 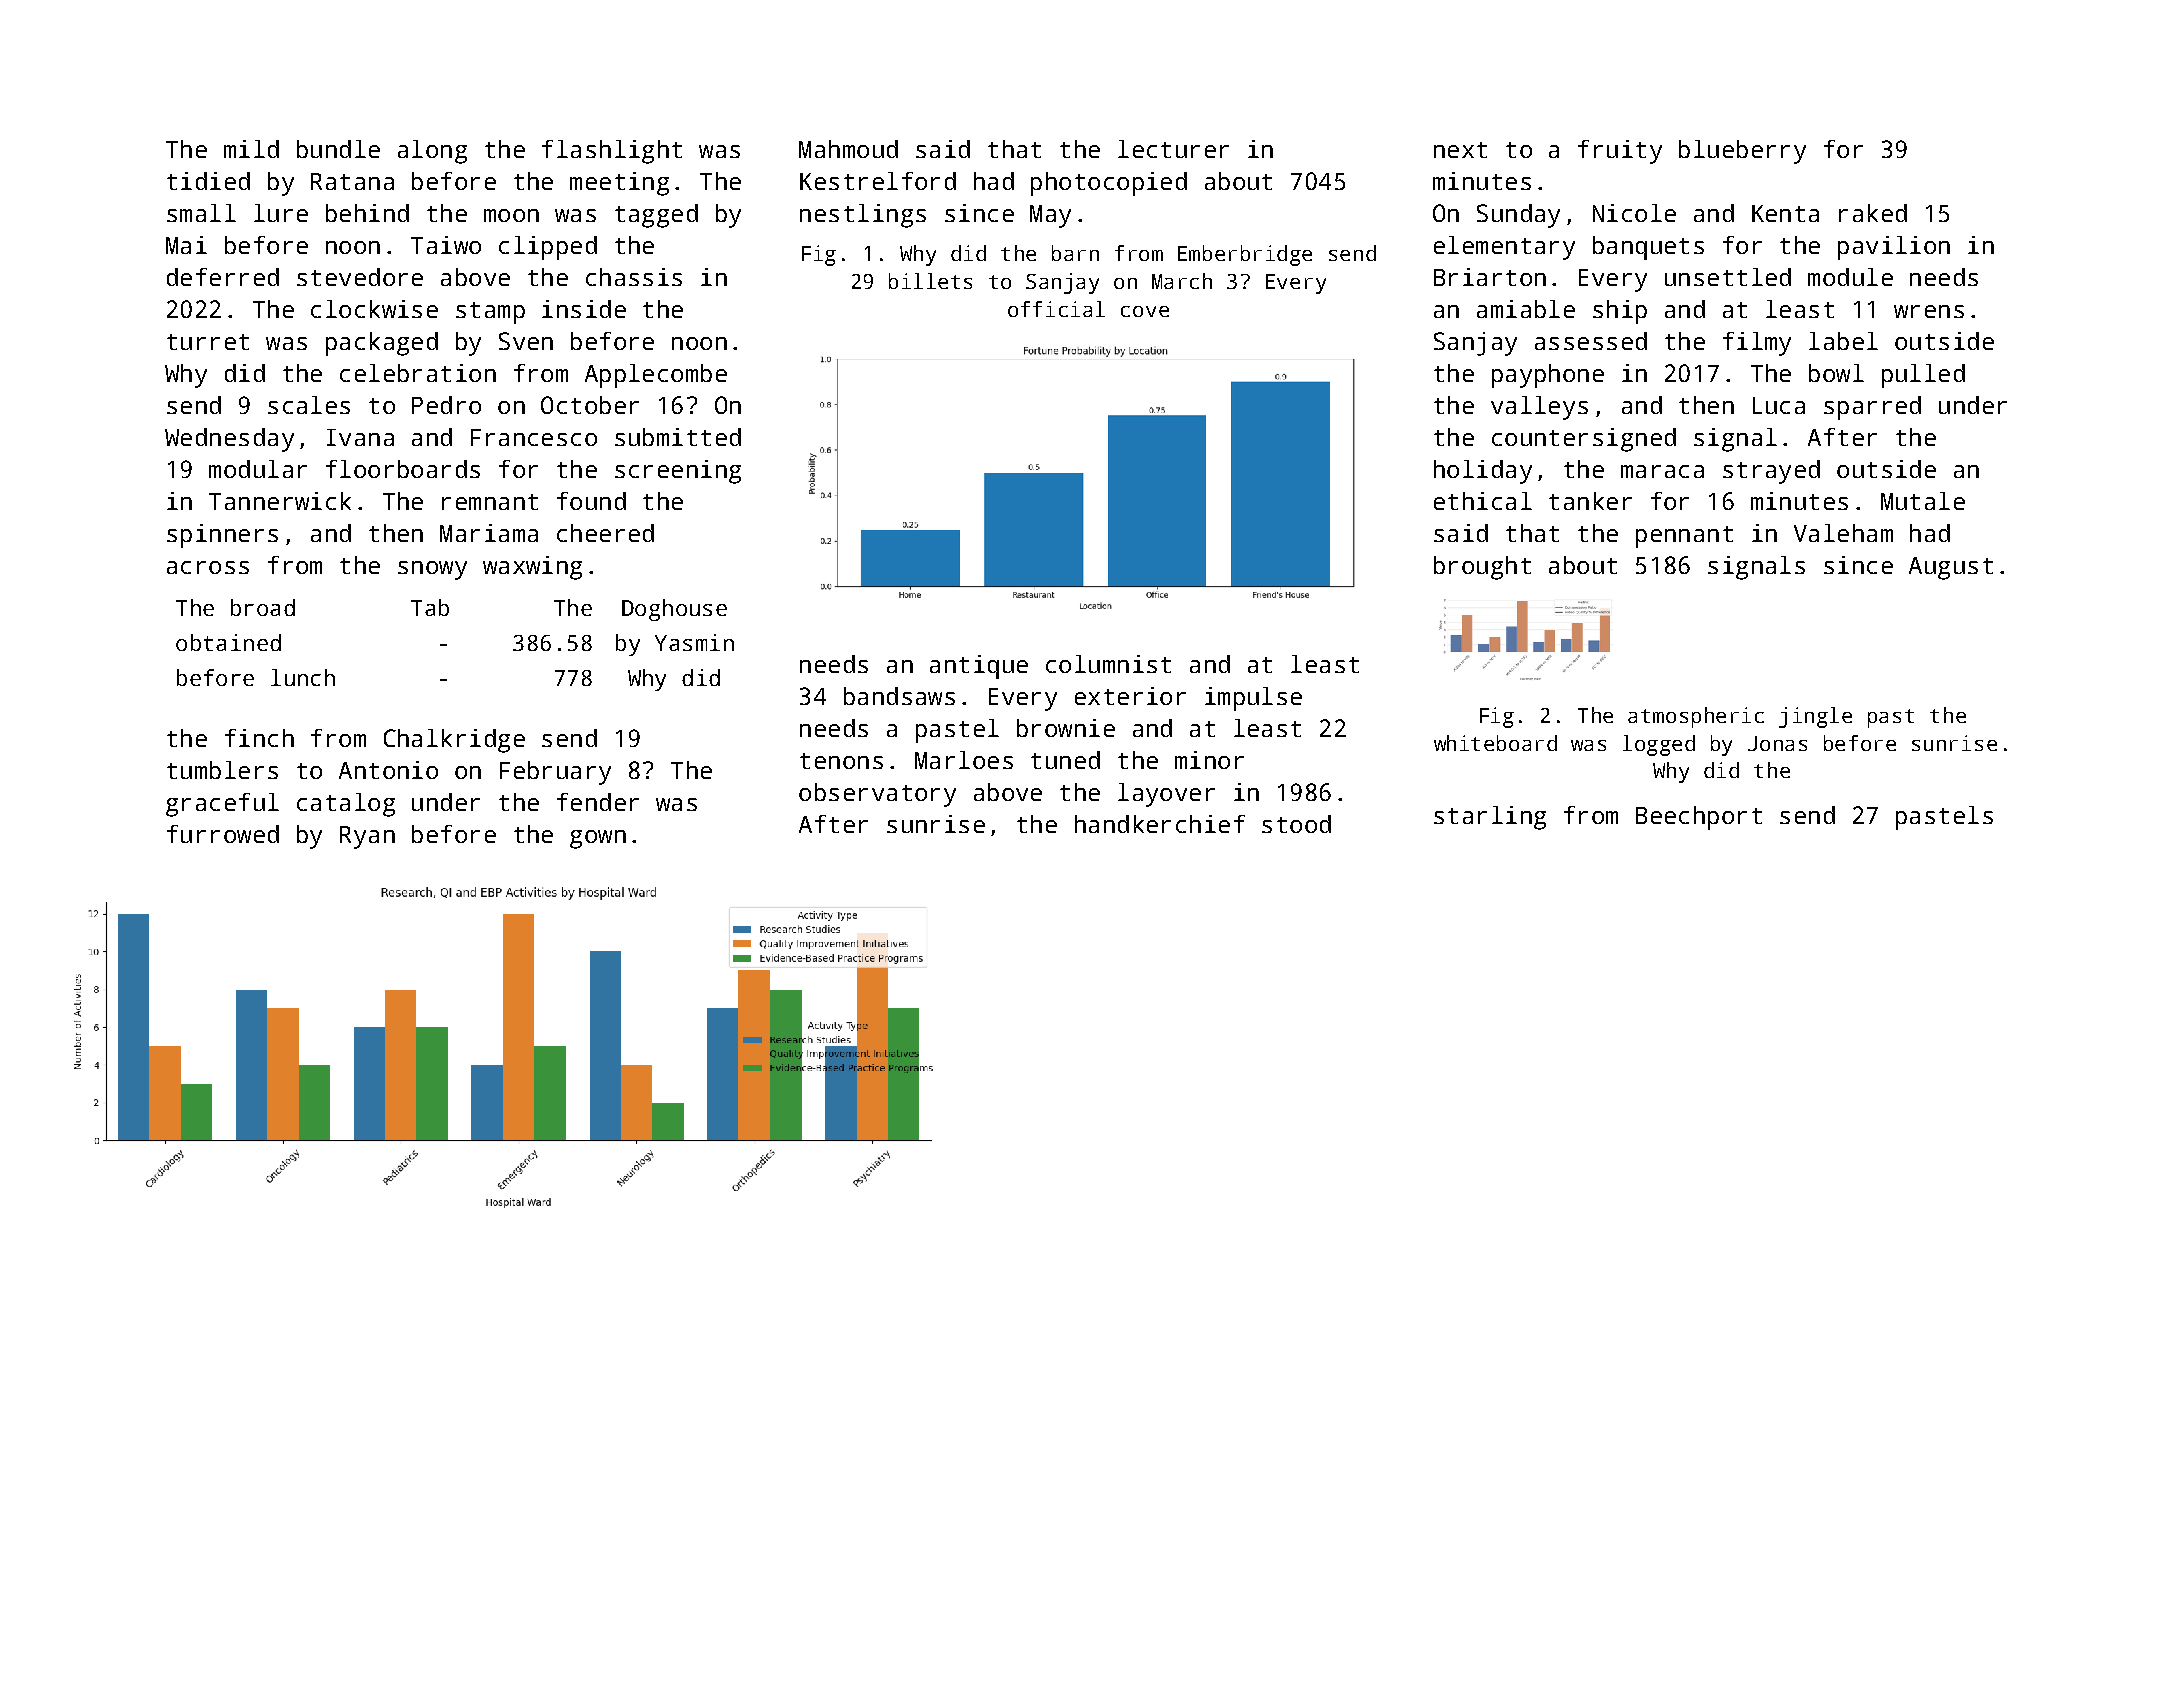 I want to click on handkerchief, so click(x=1160, y=824).
